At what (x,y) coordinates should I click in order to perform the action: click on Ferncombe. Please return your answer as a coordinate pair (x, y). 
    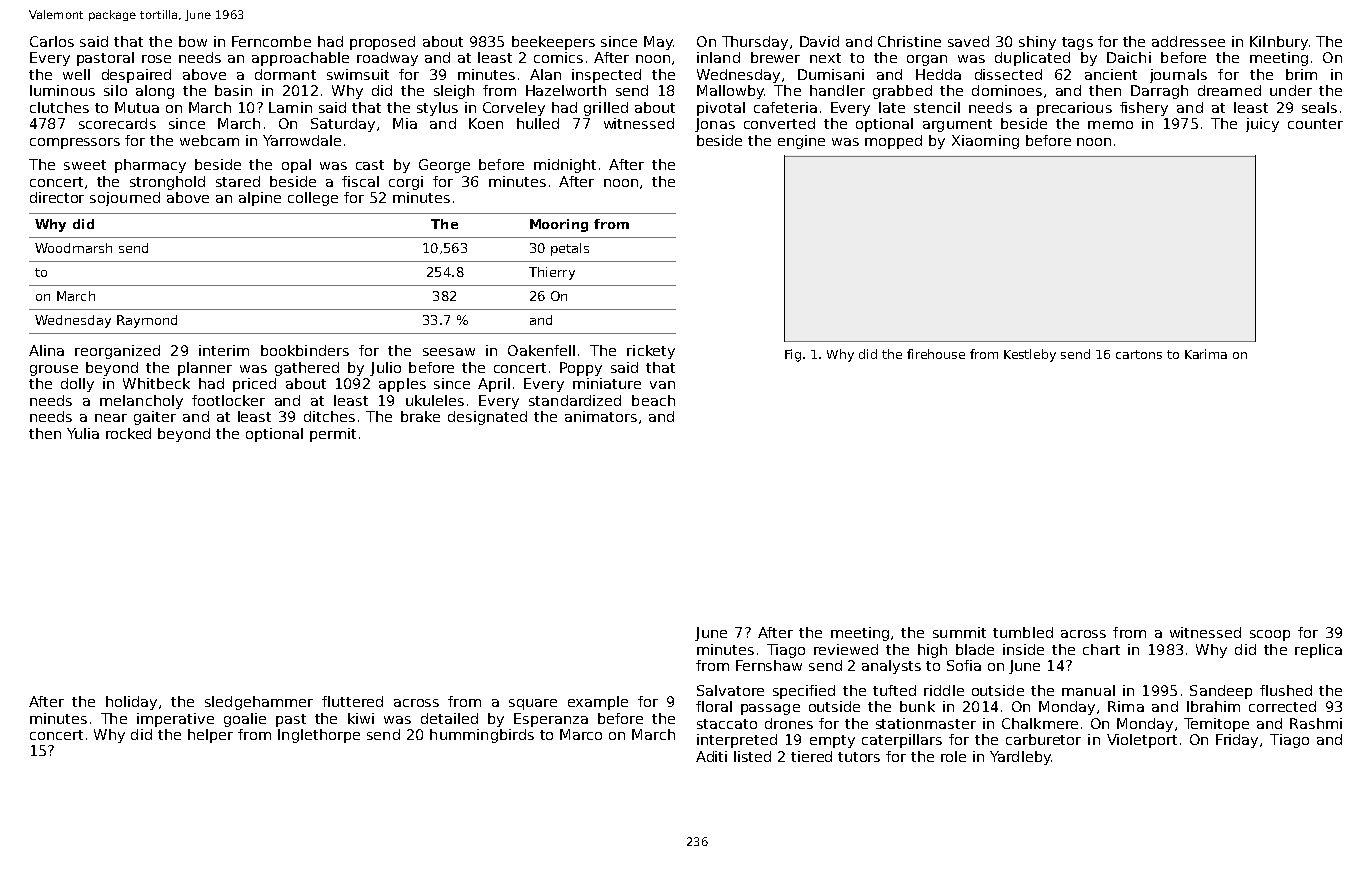
    Looking at the image, I should click on (271, 41).
